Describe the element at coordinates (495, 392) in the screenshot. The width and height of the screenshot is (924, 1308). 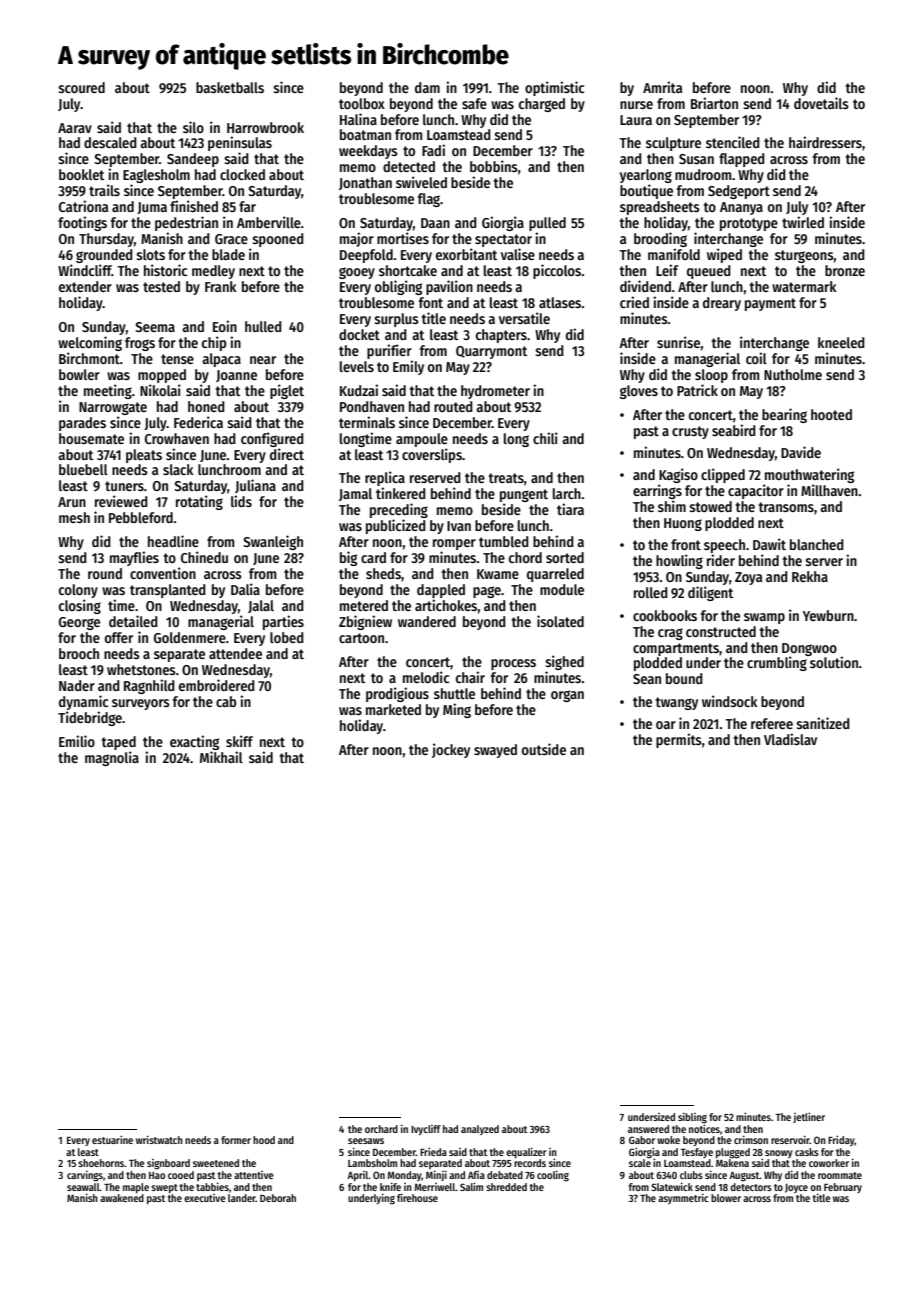
I see `hydrometer` at that location.
